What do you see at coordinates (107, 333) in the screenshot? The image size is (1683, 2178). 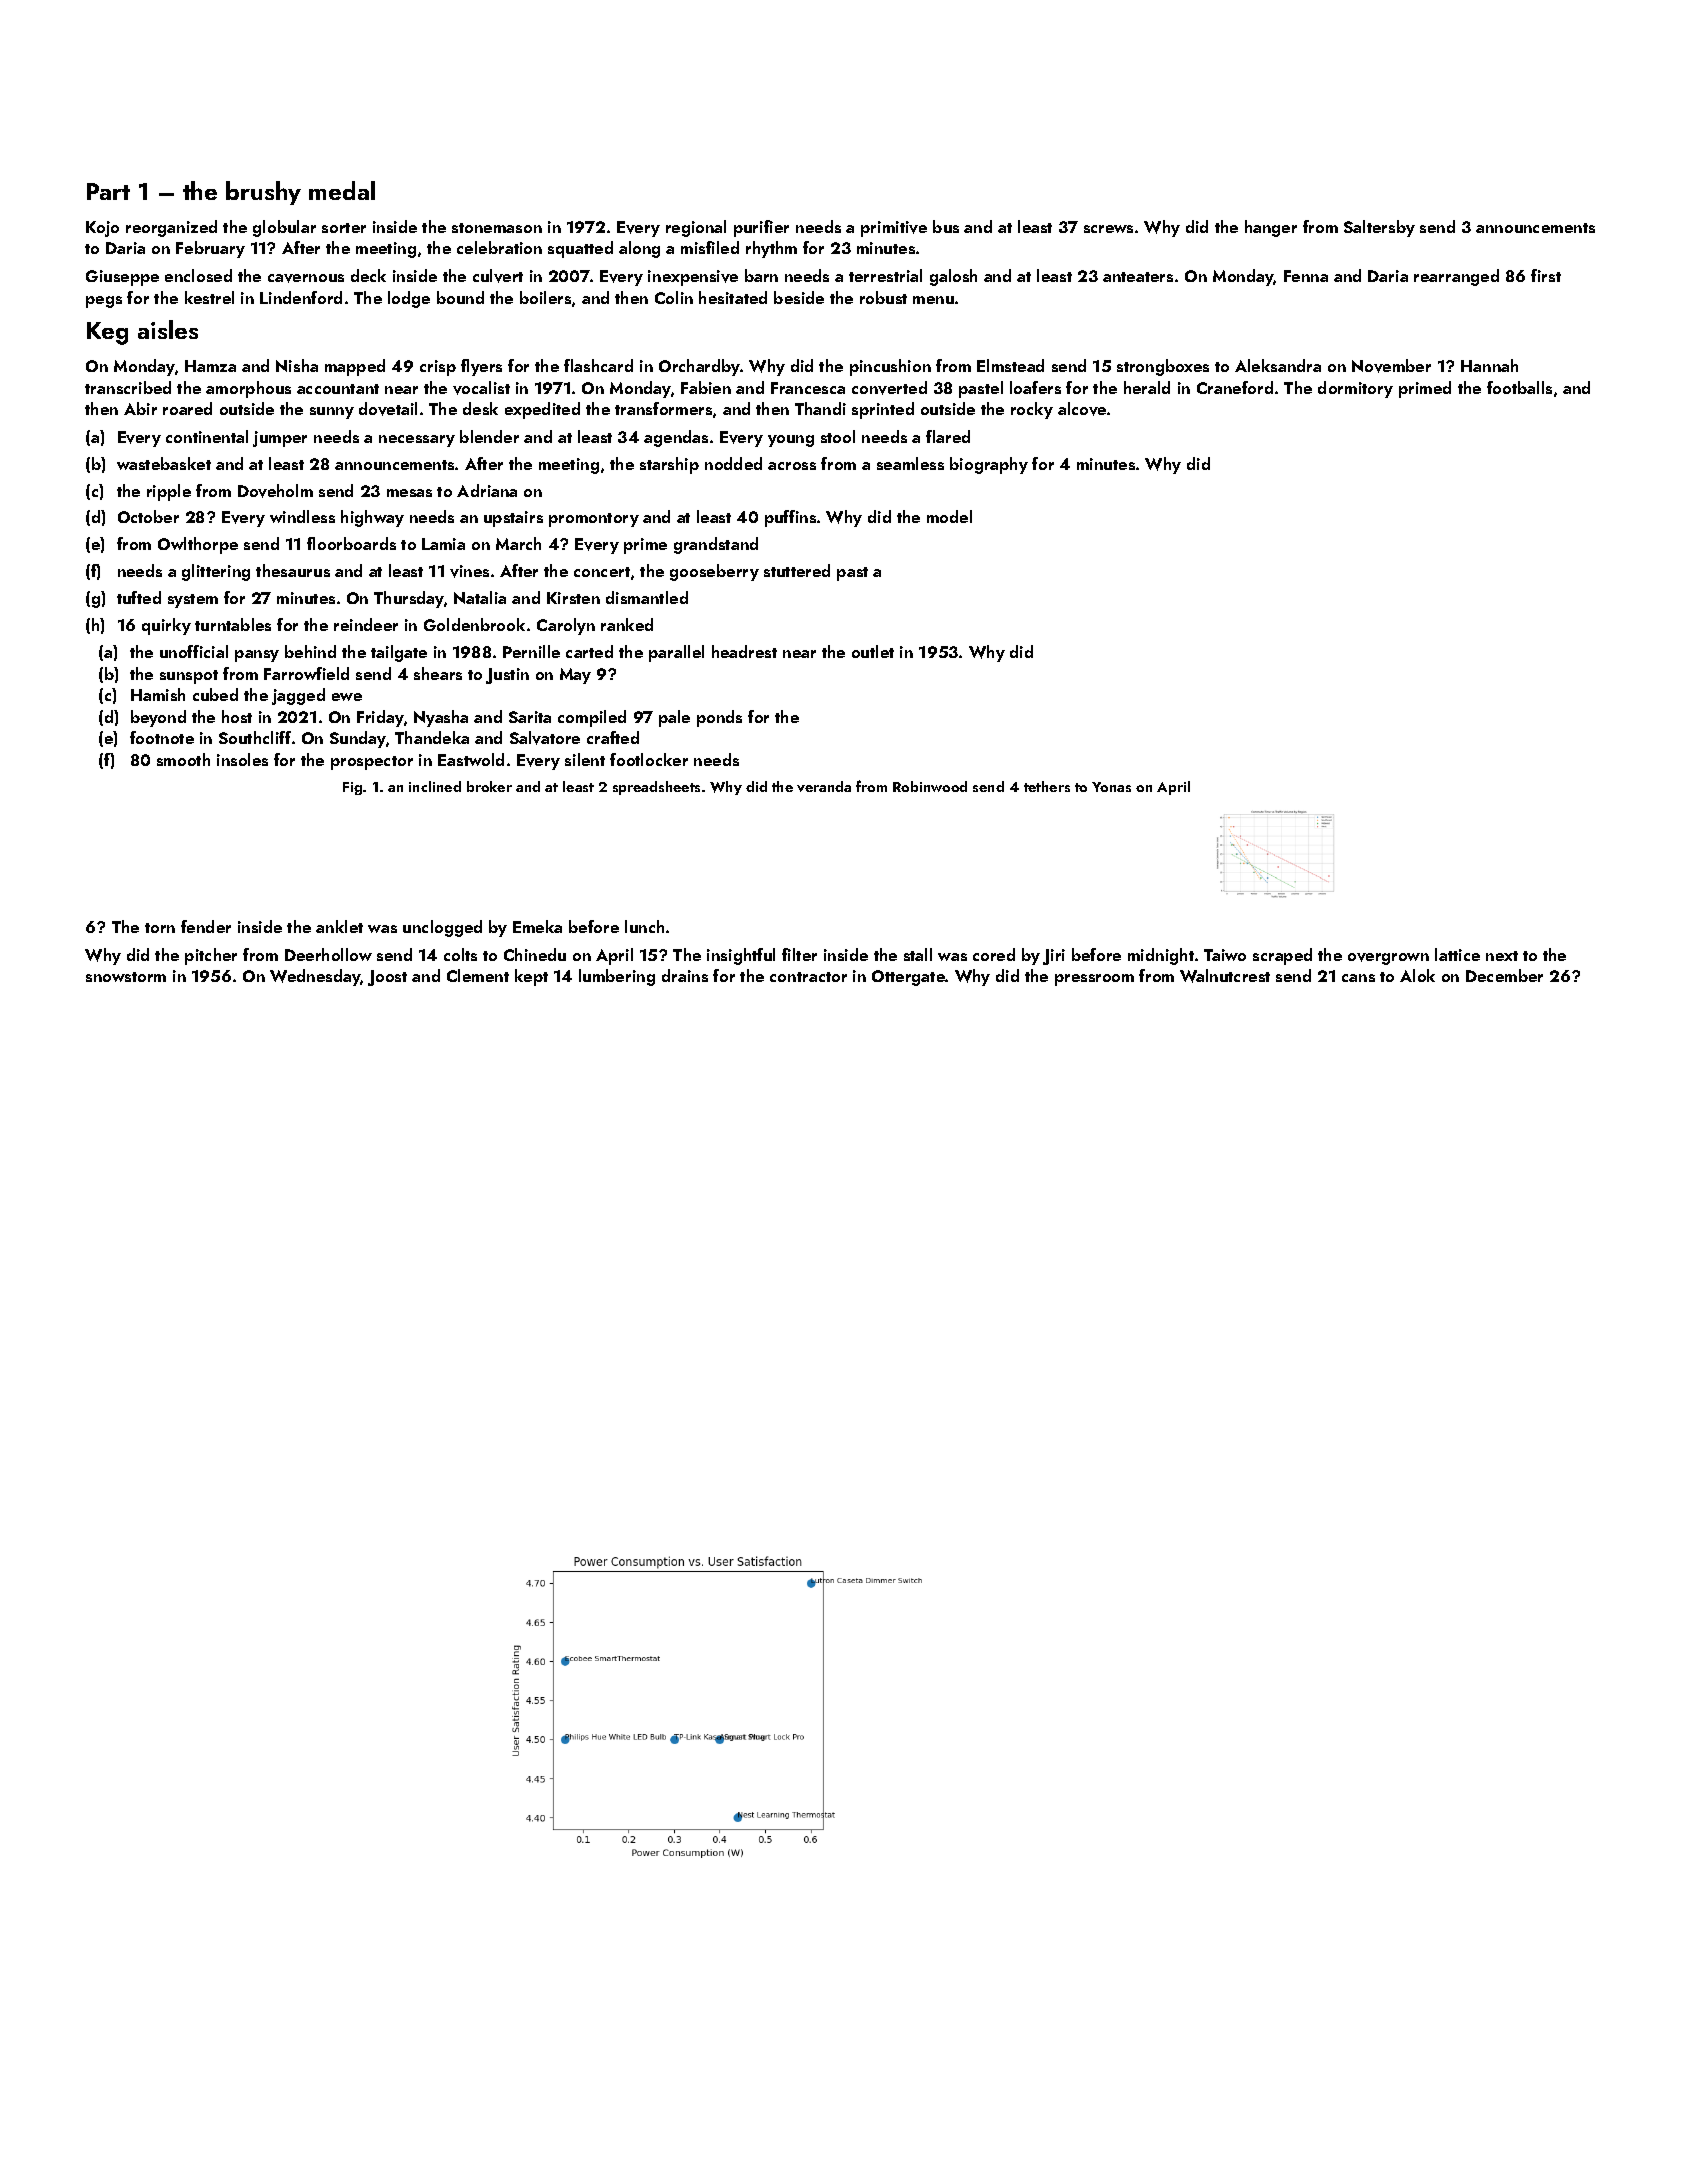 I see `Keg` at bounding box center [107, 333].
